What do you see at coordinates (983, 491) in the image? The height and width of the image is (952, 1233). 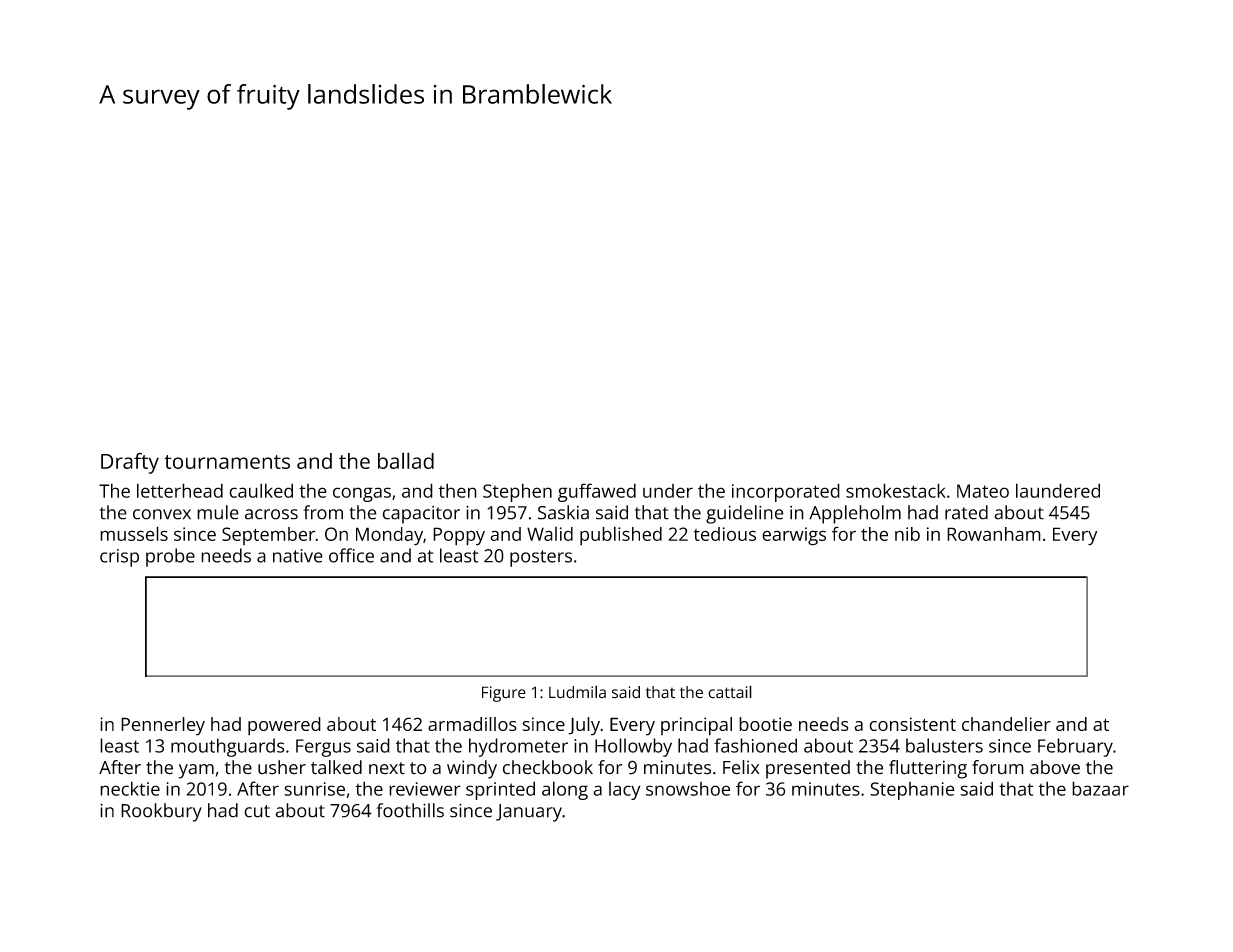 I see `Mateo` at bounding box center [983, 491].
